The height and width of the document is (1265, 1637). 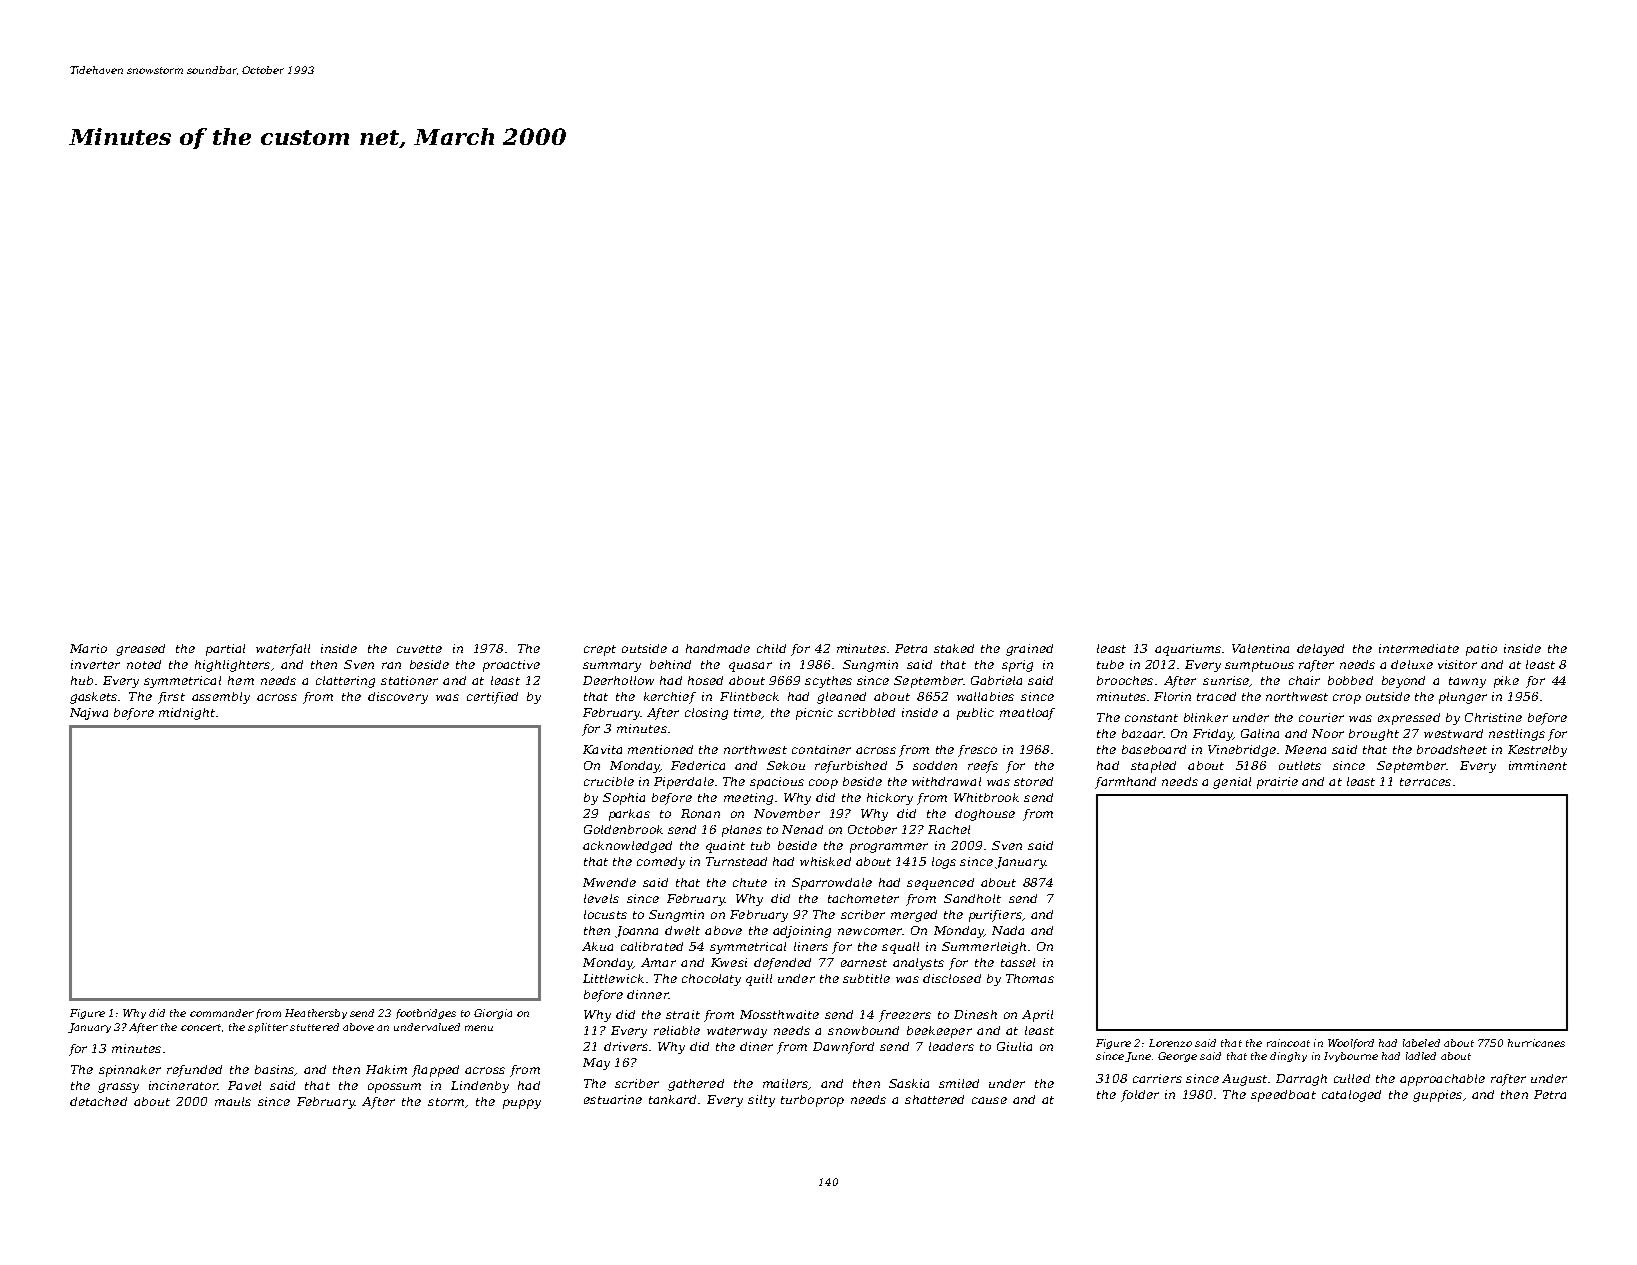 What do you see at coordinates (1154, 749) in the document?
I see `baseboard` at bounding box center [1154, 749].
